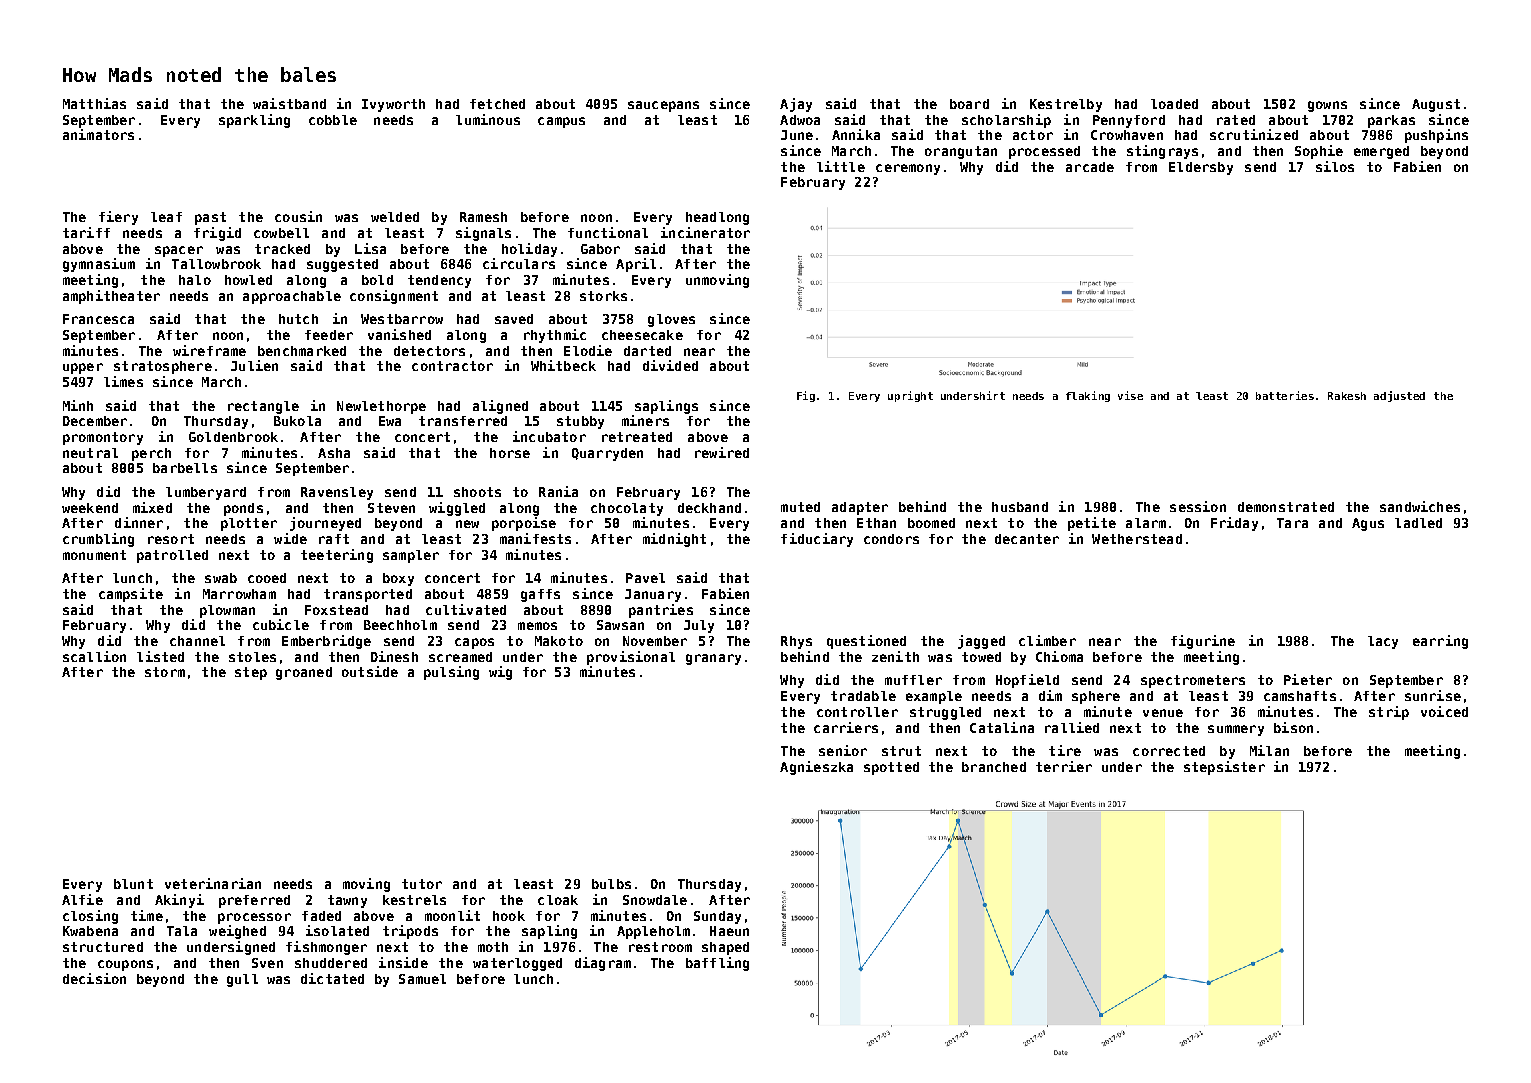 The width and height of the image is (1531, 1083). What do you see at coordinates (1335, 166) in the image?
I see `silos` at bounding box center [1335, 166].
